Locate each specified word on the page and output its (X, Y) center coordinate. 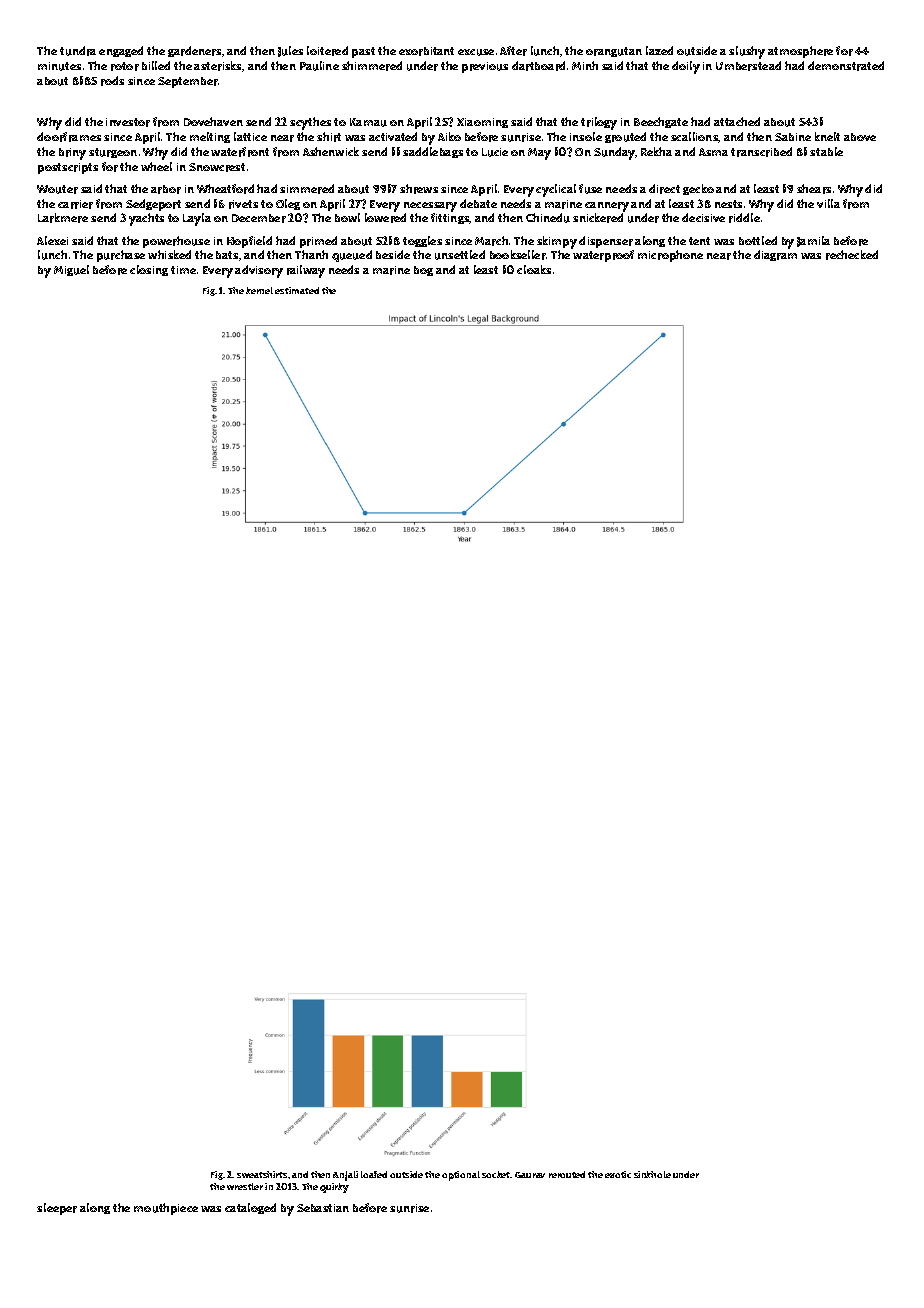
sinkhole (652, 1174)
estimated (297, 290)
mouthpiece (166, 1209)
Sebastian (323, 1208)
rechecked (852, 255)
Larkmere (63, 218)
